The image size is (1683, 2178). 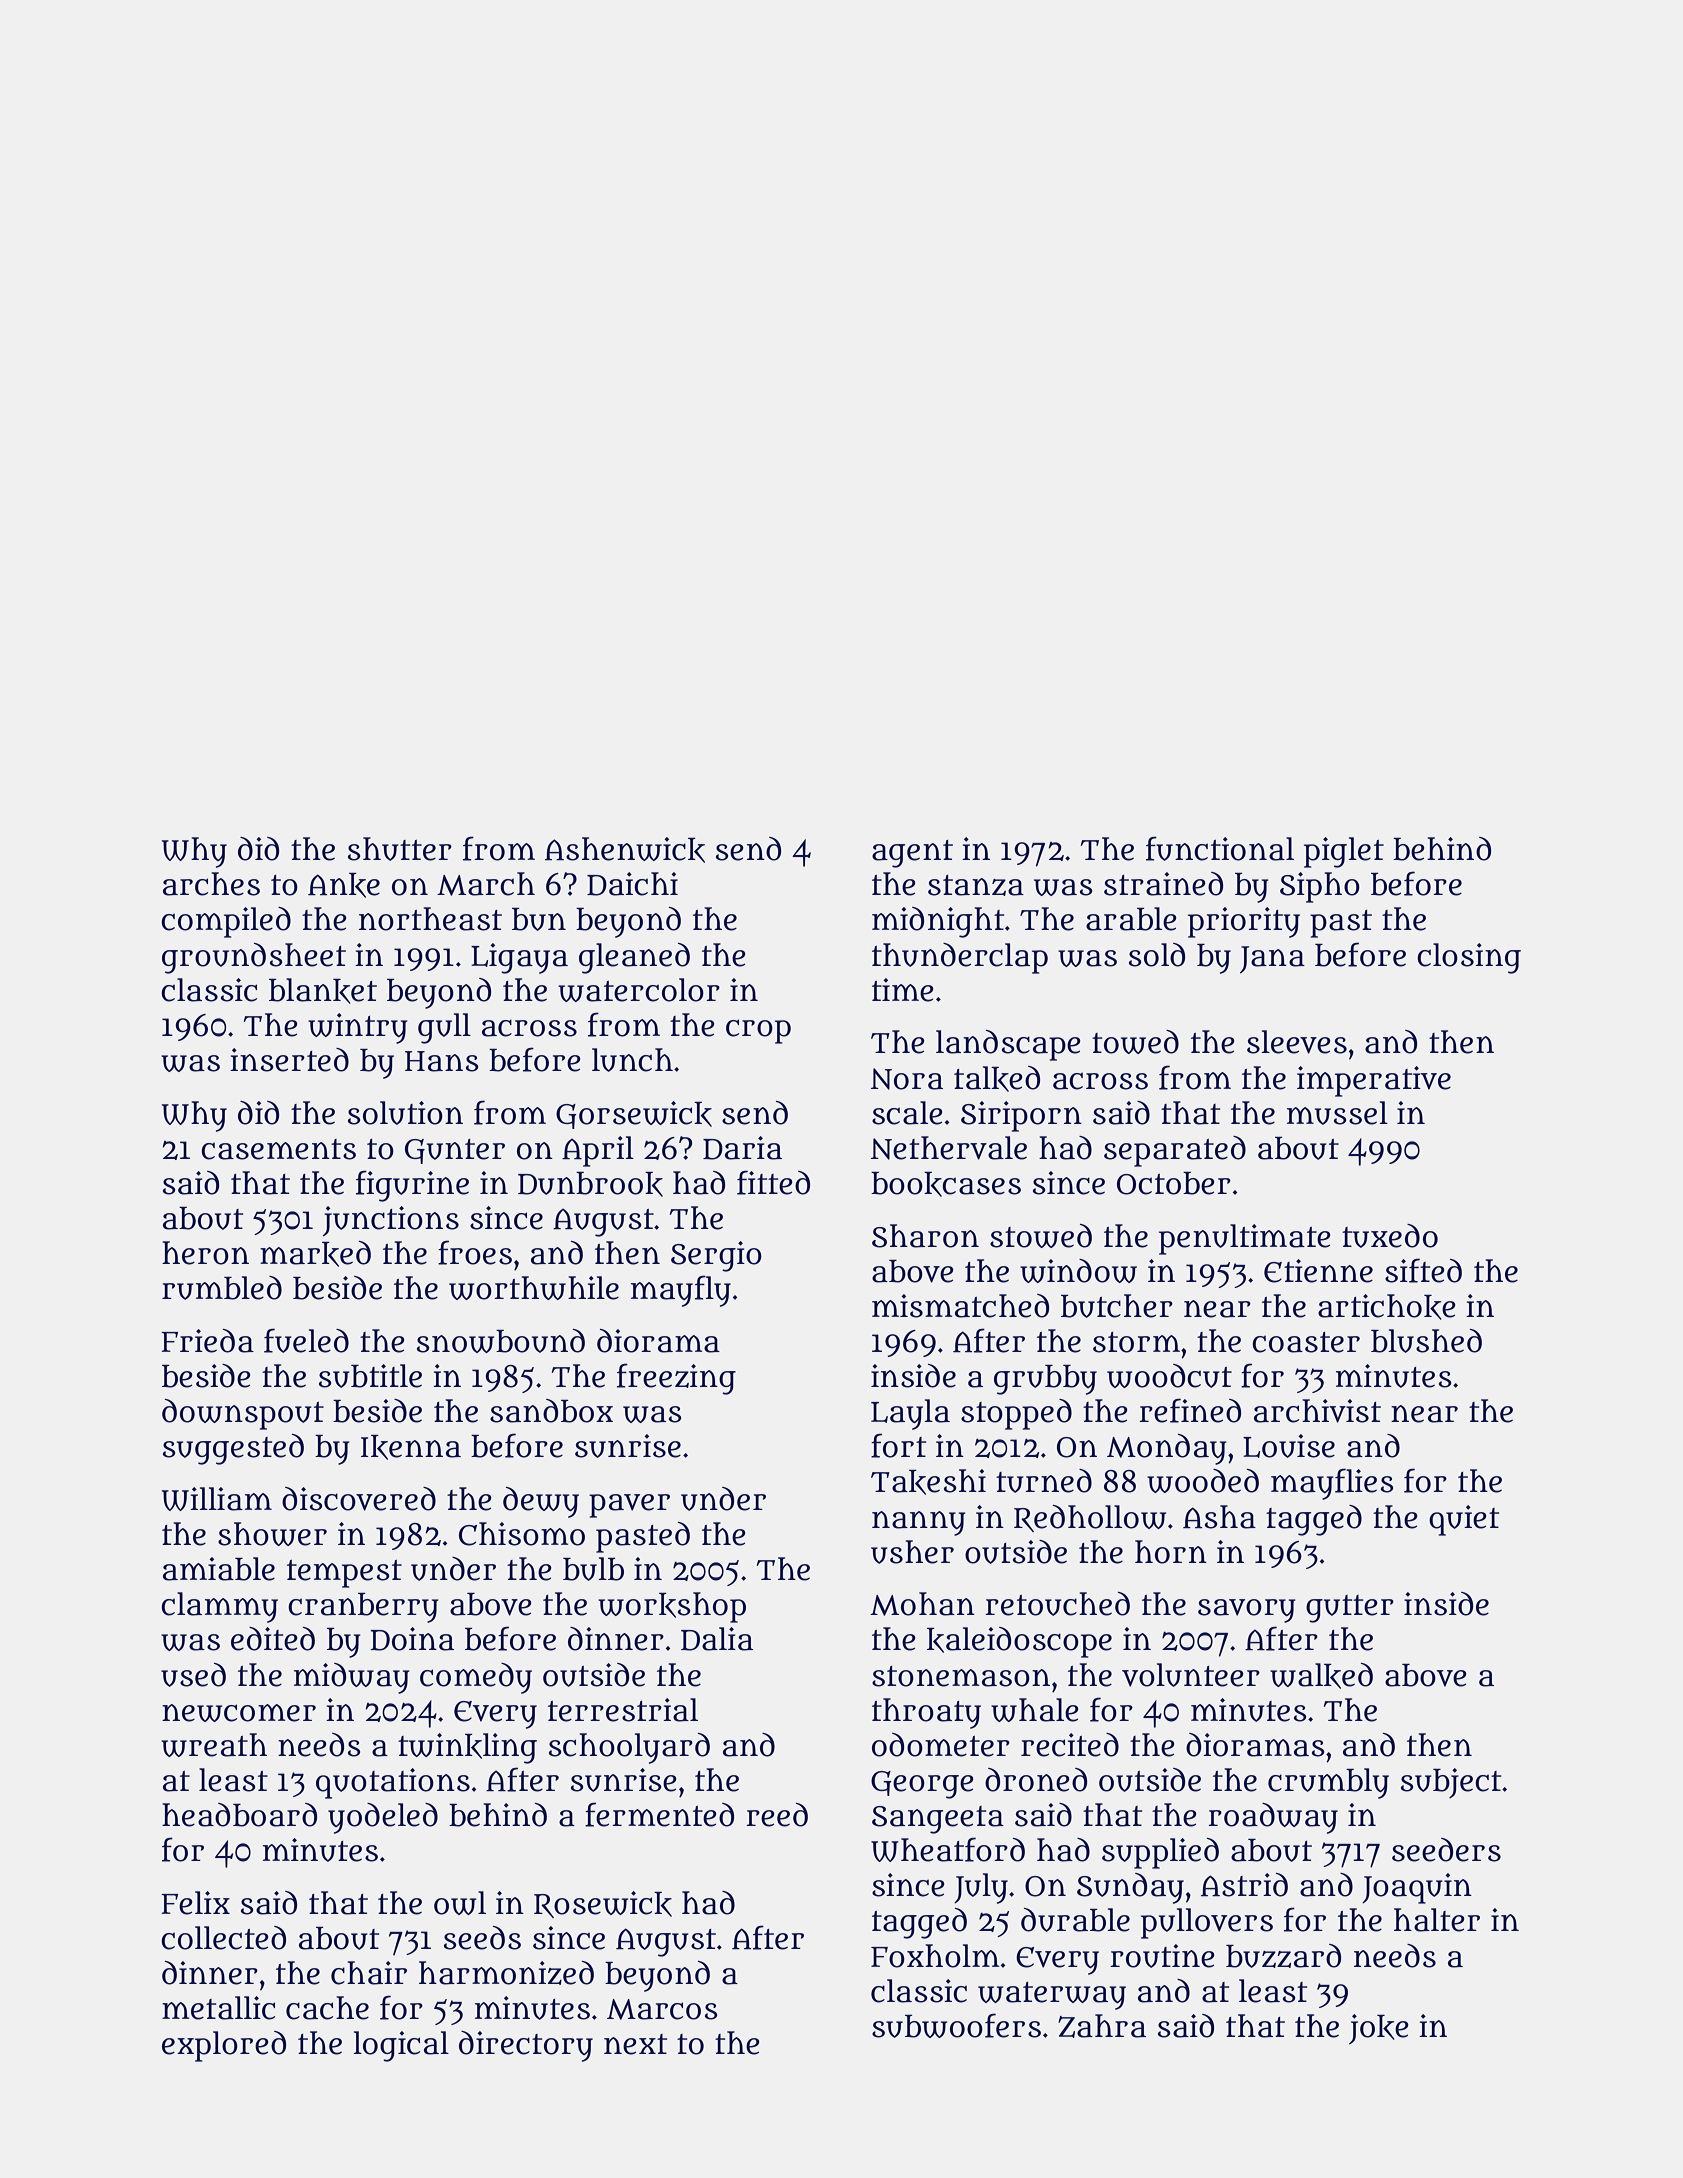 What do you see at coordinates (401, 2046) in the document?
I see `logical` at bounding box center [401, 2046].
